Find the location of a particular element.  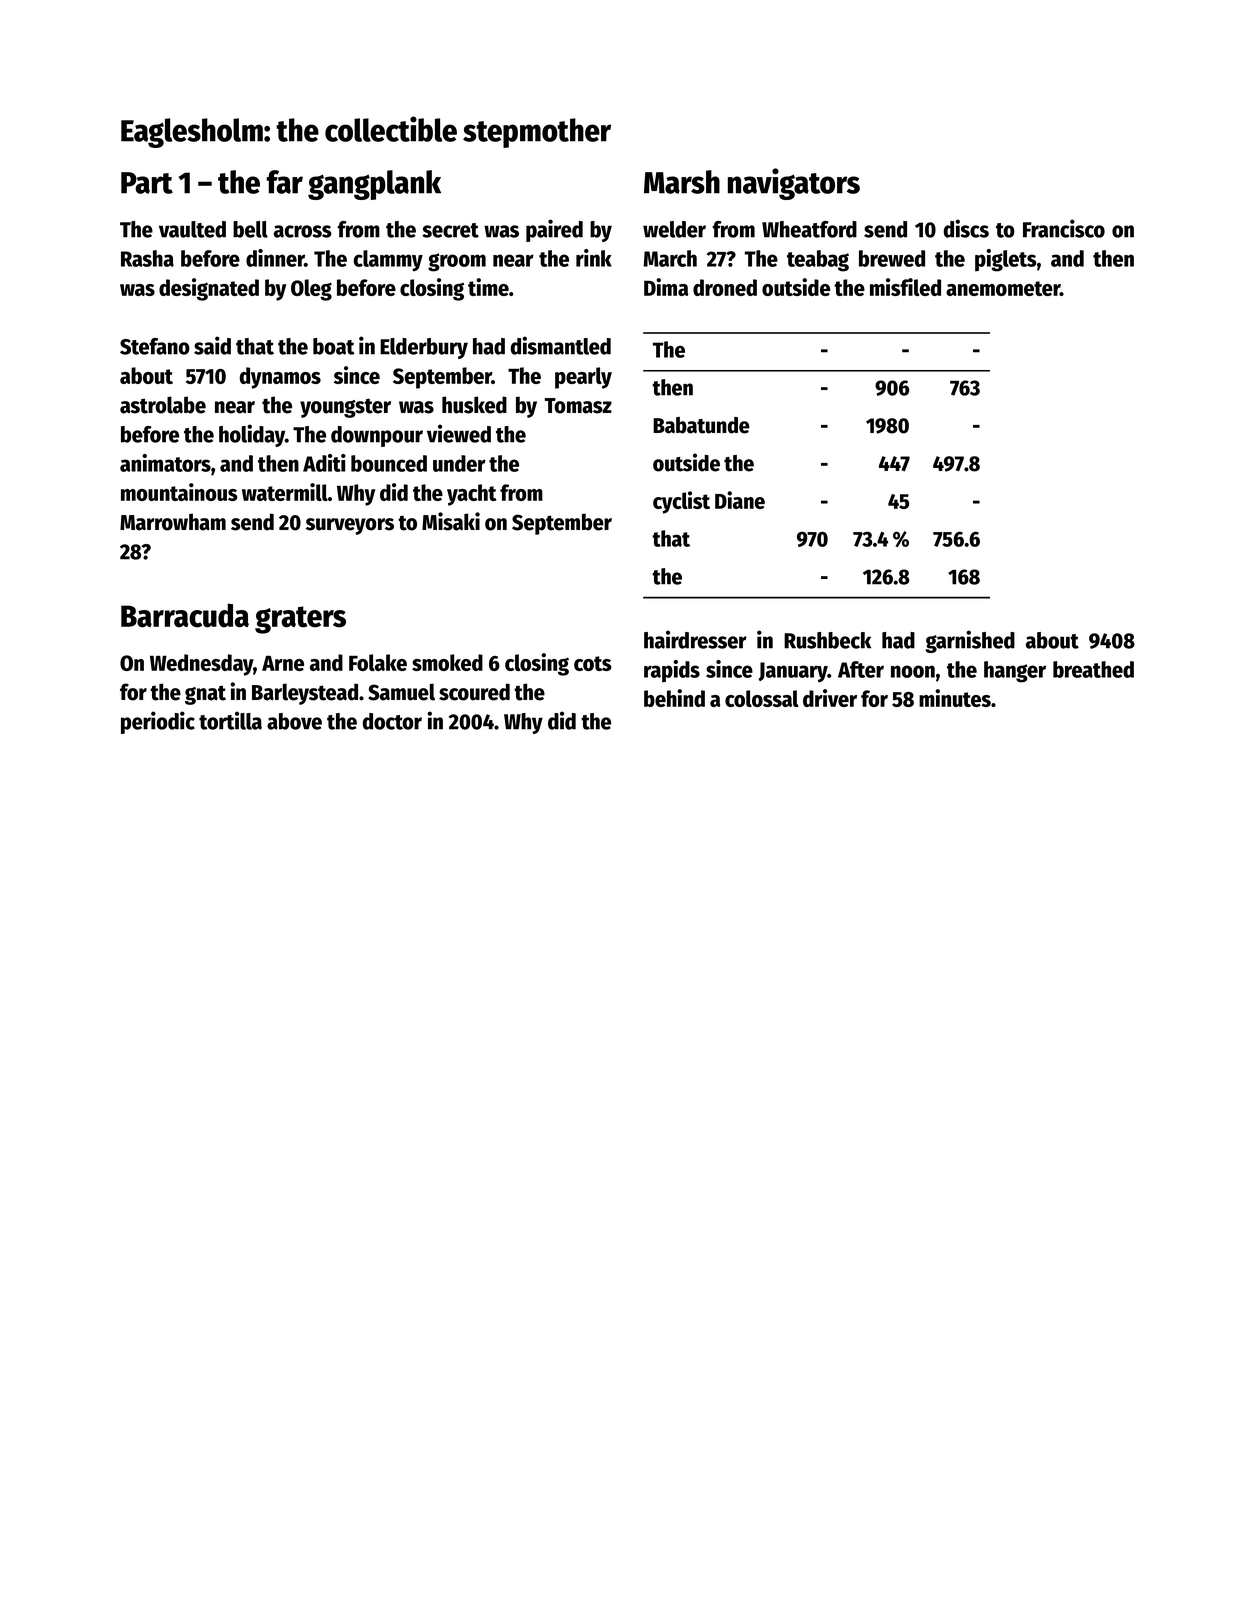

garnished is located at coordinates (970, 641).
